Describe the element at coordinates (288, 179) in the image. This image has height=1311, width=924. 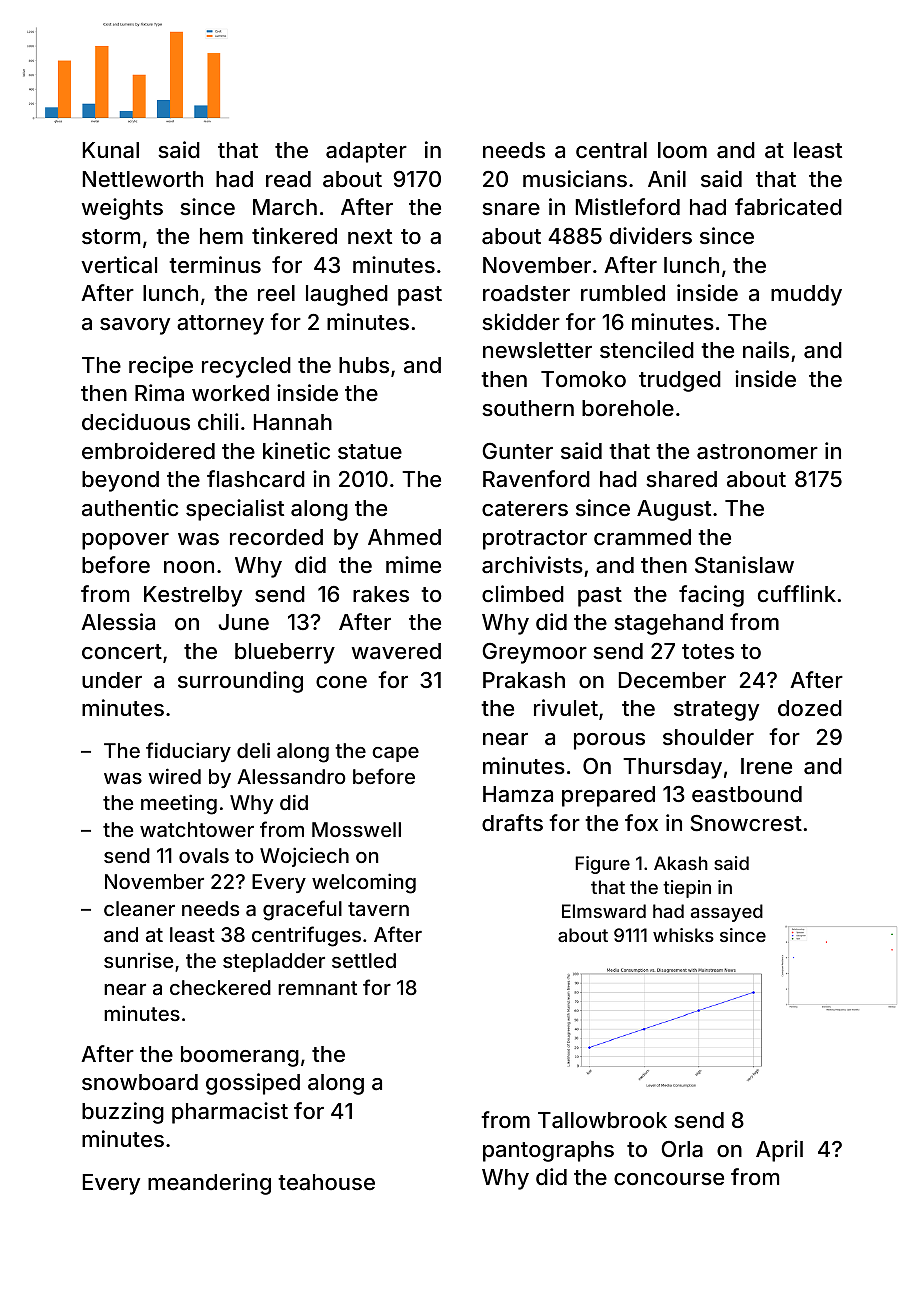
I see `read` at that location.
